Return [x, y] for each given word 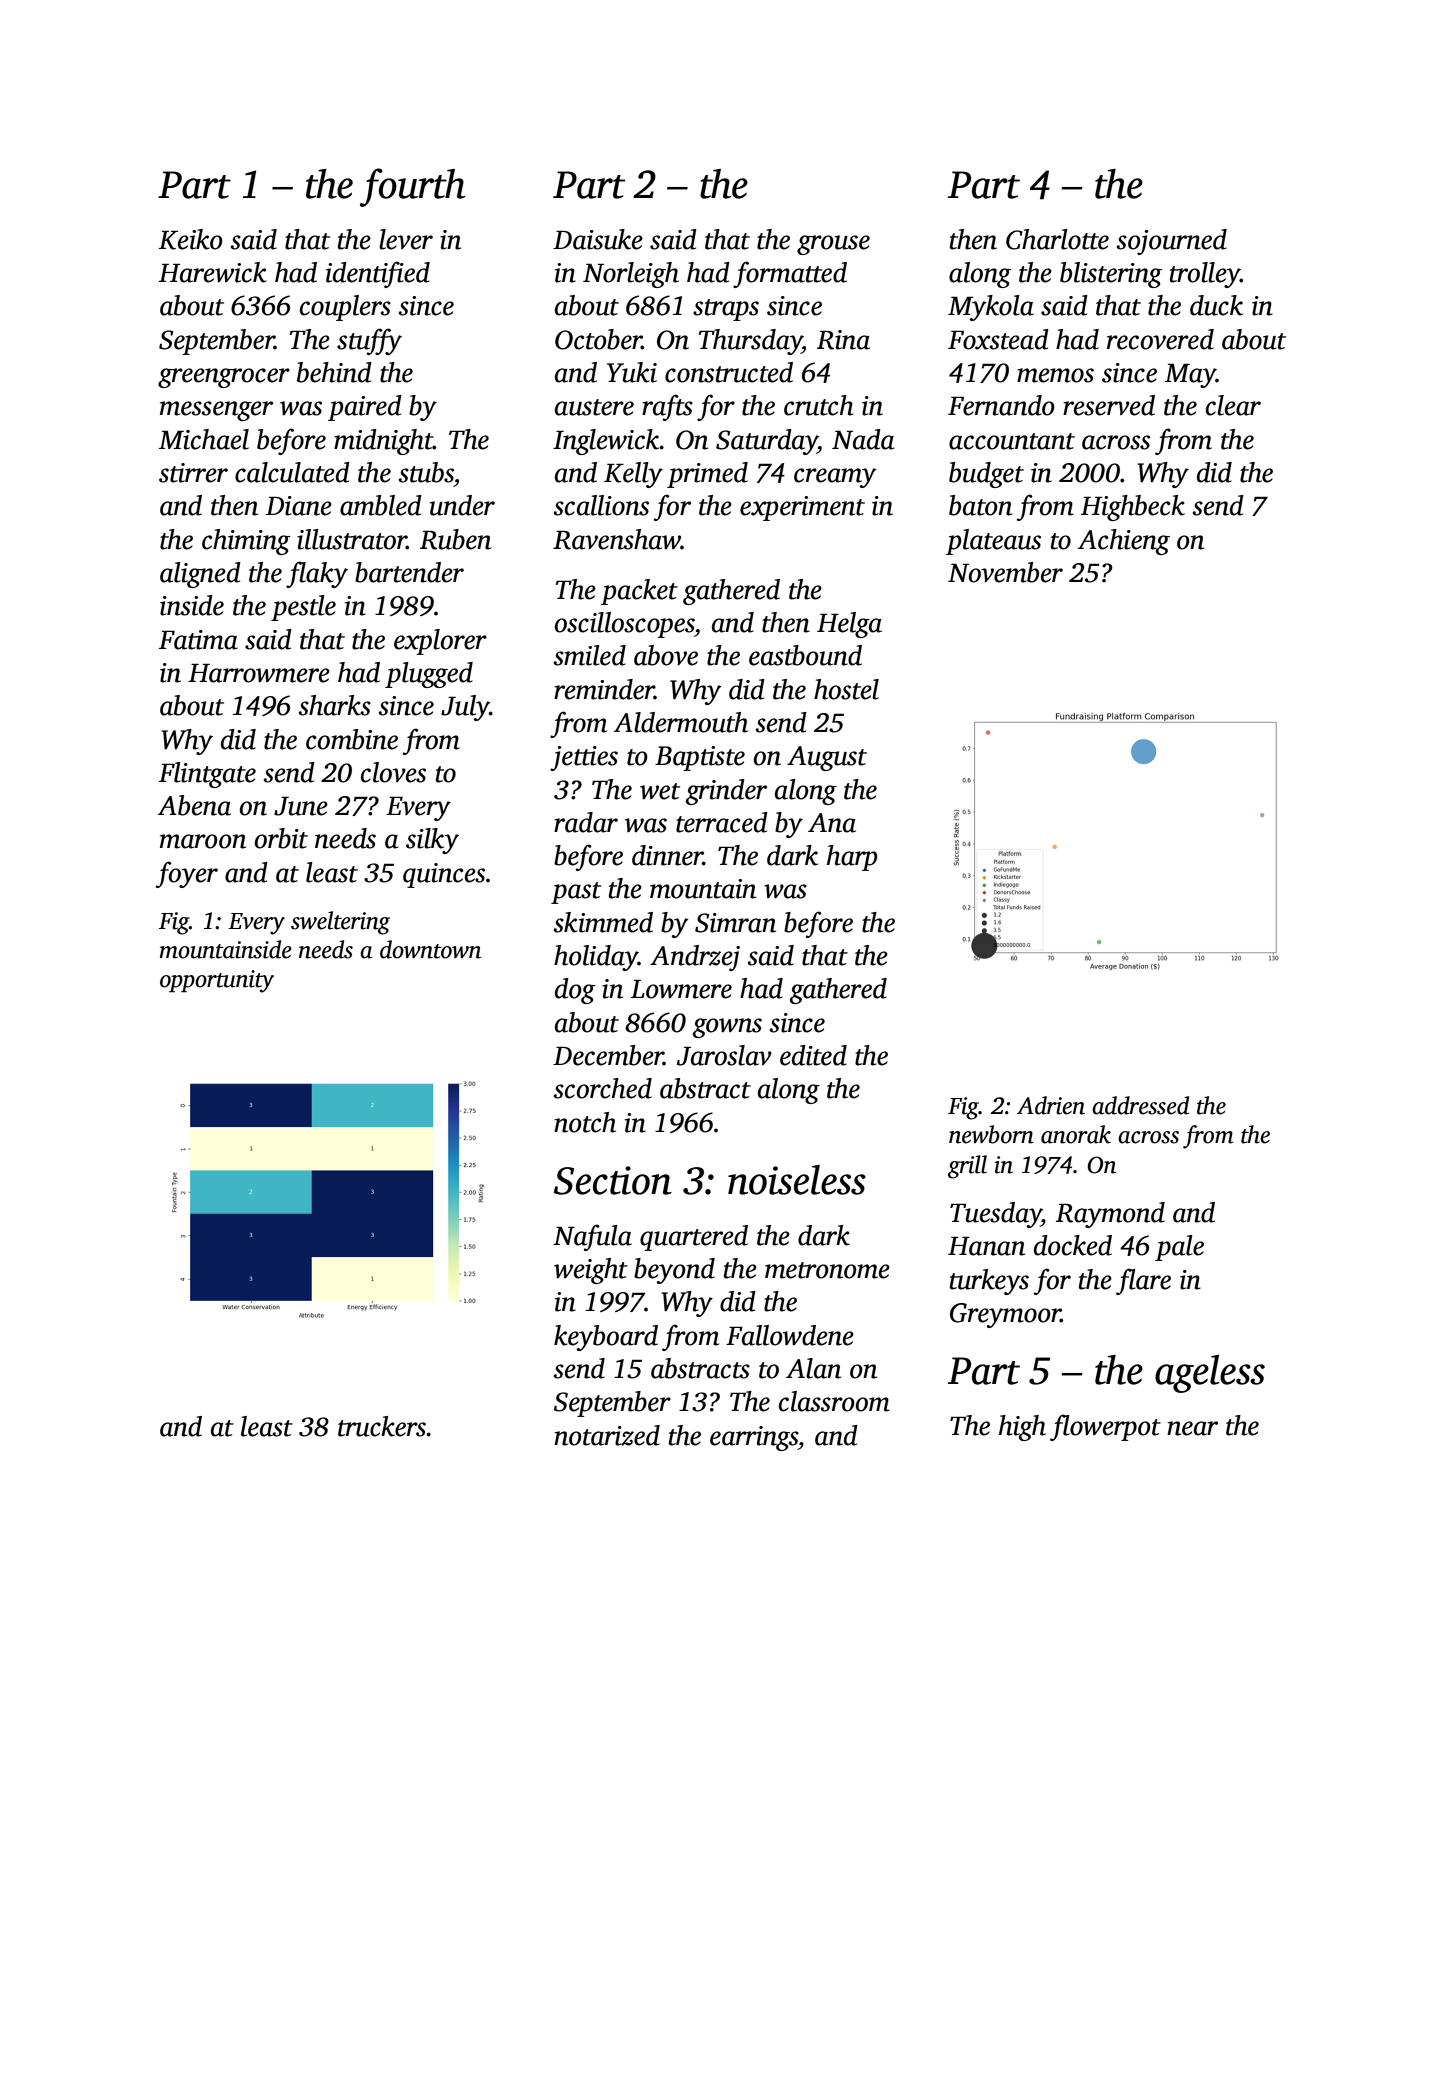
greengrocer [224, 378]
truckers [382, 1426]
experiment [802, 508]
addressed [1140, 1105]
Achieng [1124, 542]
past [576, 893]
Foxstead [998, 339]
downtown [430, 949]
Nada [863, 439]
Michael [204, 439]
